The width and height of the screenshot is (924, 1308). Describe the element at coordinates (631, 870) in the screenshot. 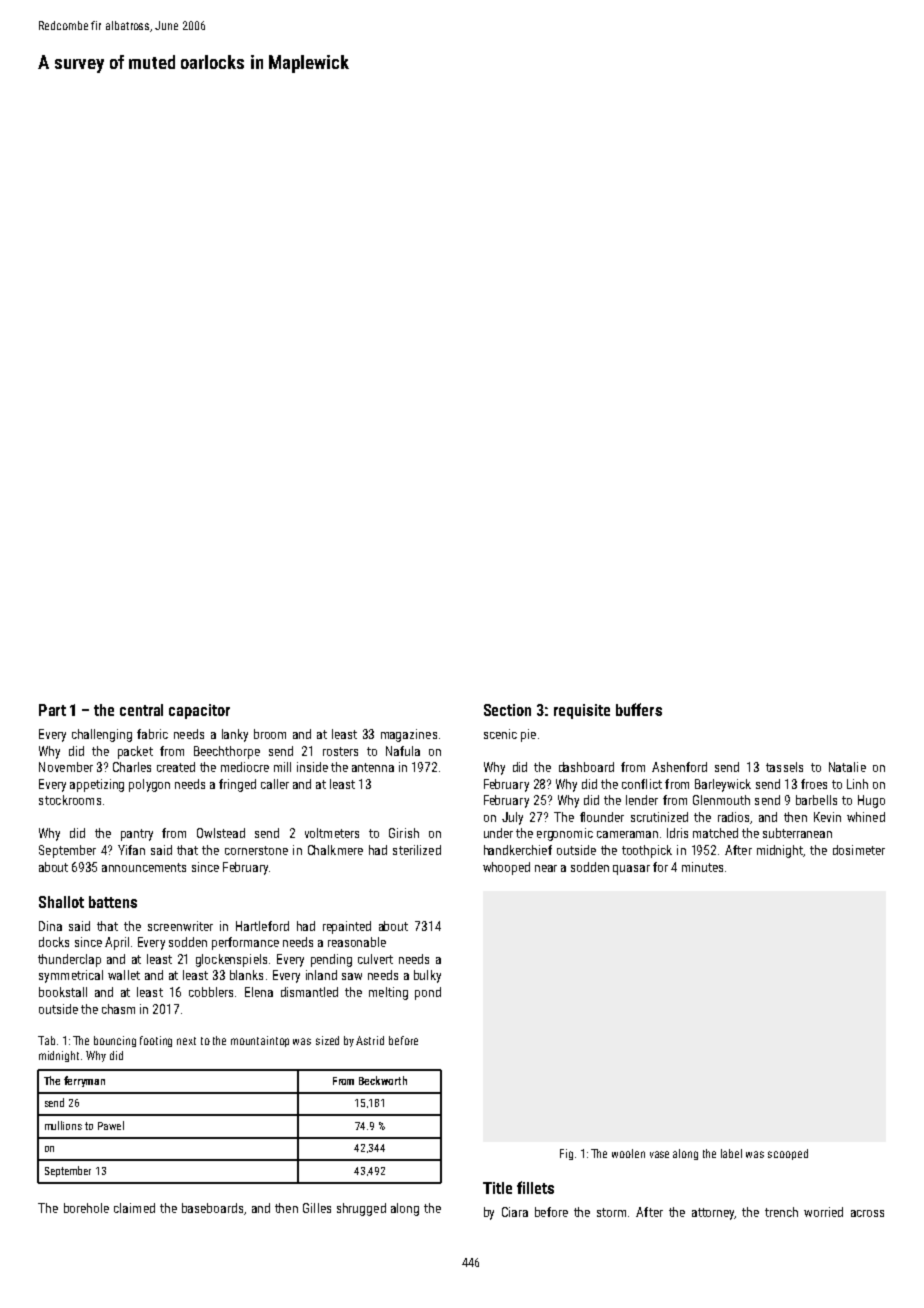

I see `quasar` at that location.
